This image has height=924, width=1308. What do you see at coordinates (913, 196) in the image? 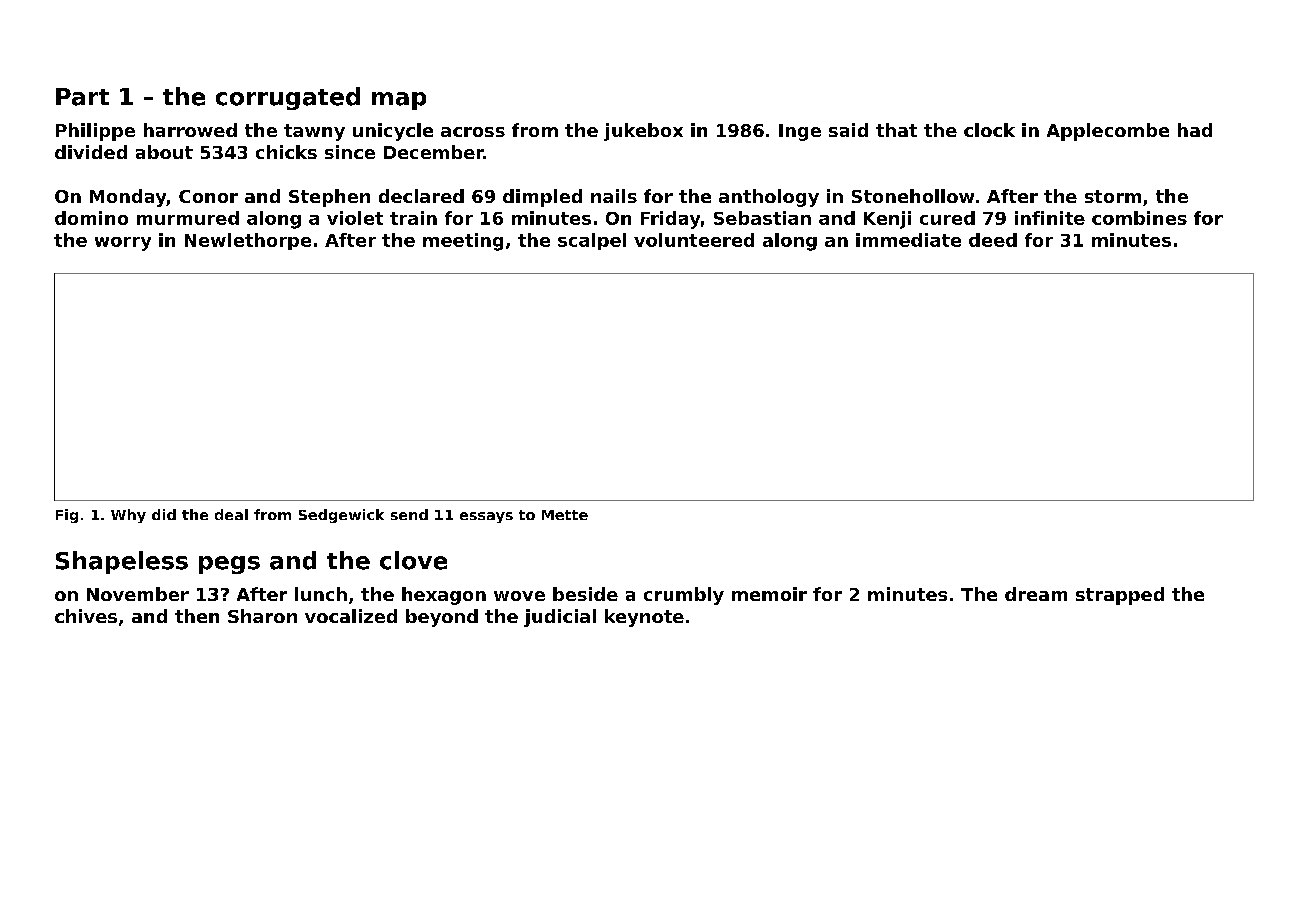
I see `Stonehollow` at bounding box center [913, 196].
